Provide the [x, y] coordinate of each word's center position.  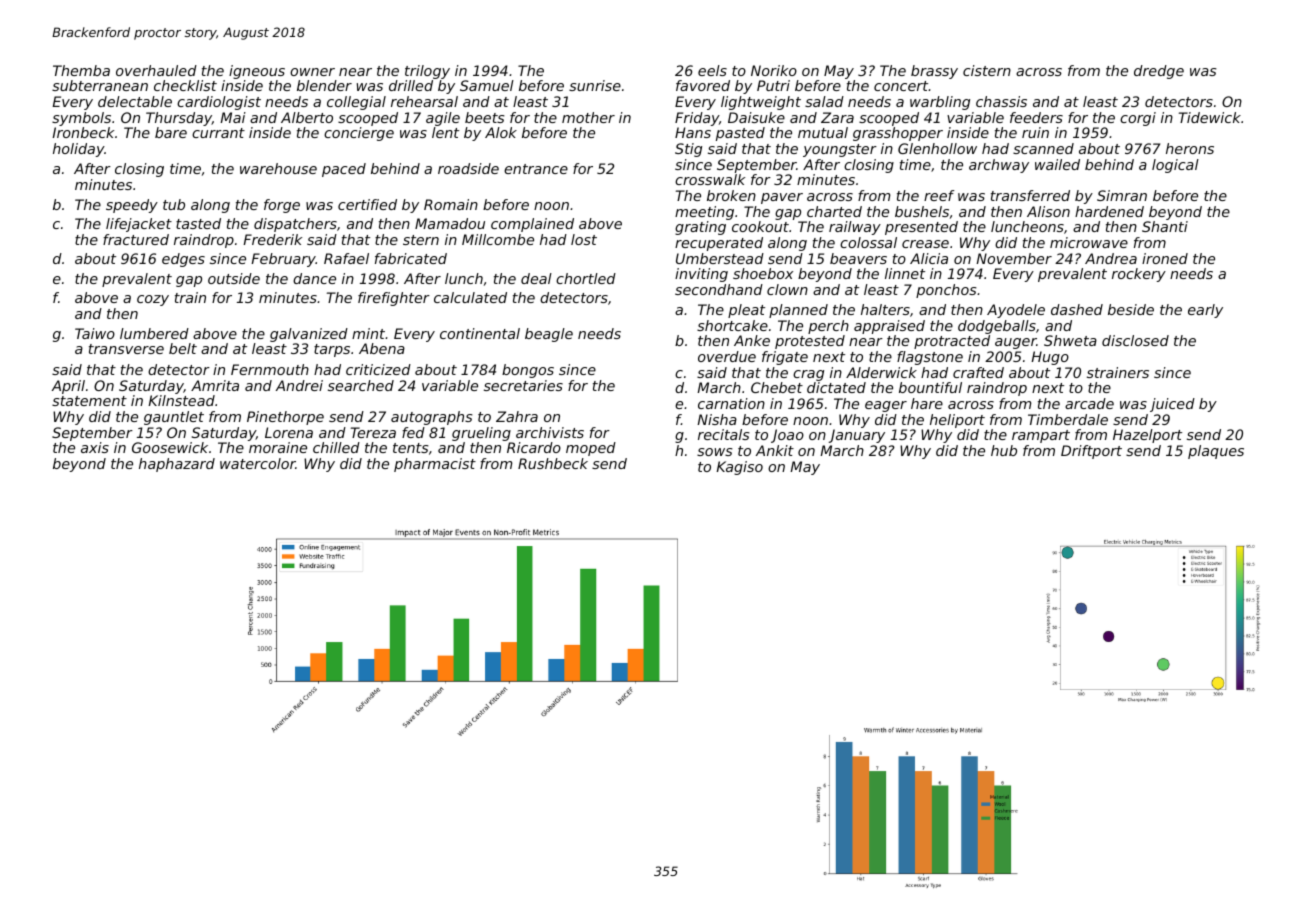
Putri [773, 85]
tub [174, 204]
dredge [1159, 72]
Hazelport [1147, 436]
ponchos [946, 291]
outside [234, 278]
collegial [356, 103]
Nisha [717, 419]
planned [798, 311]
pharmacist [435, 465]
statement [89, 401]
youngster [840, 150]
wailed [1057, 164]
